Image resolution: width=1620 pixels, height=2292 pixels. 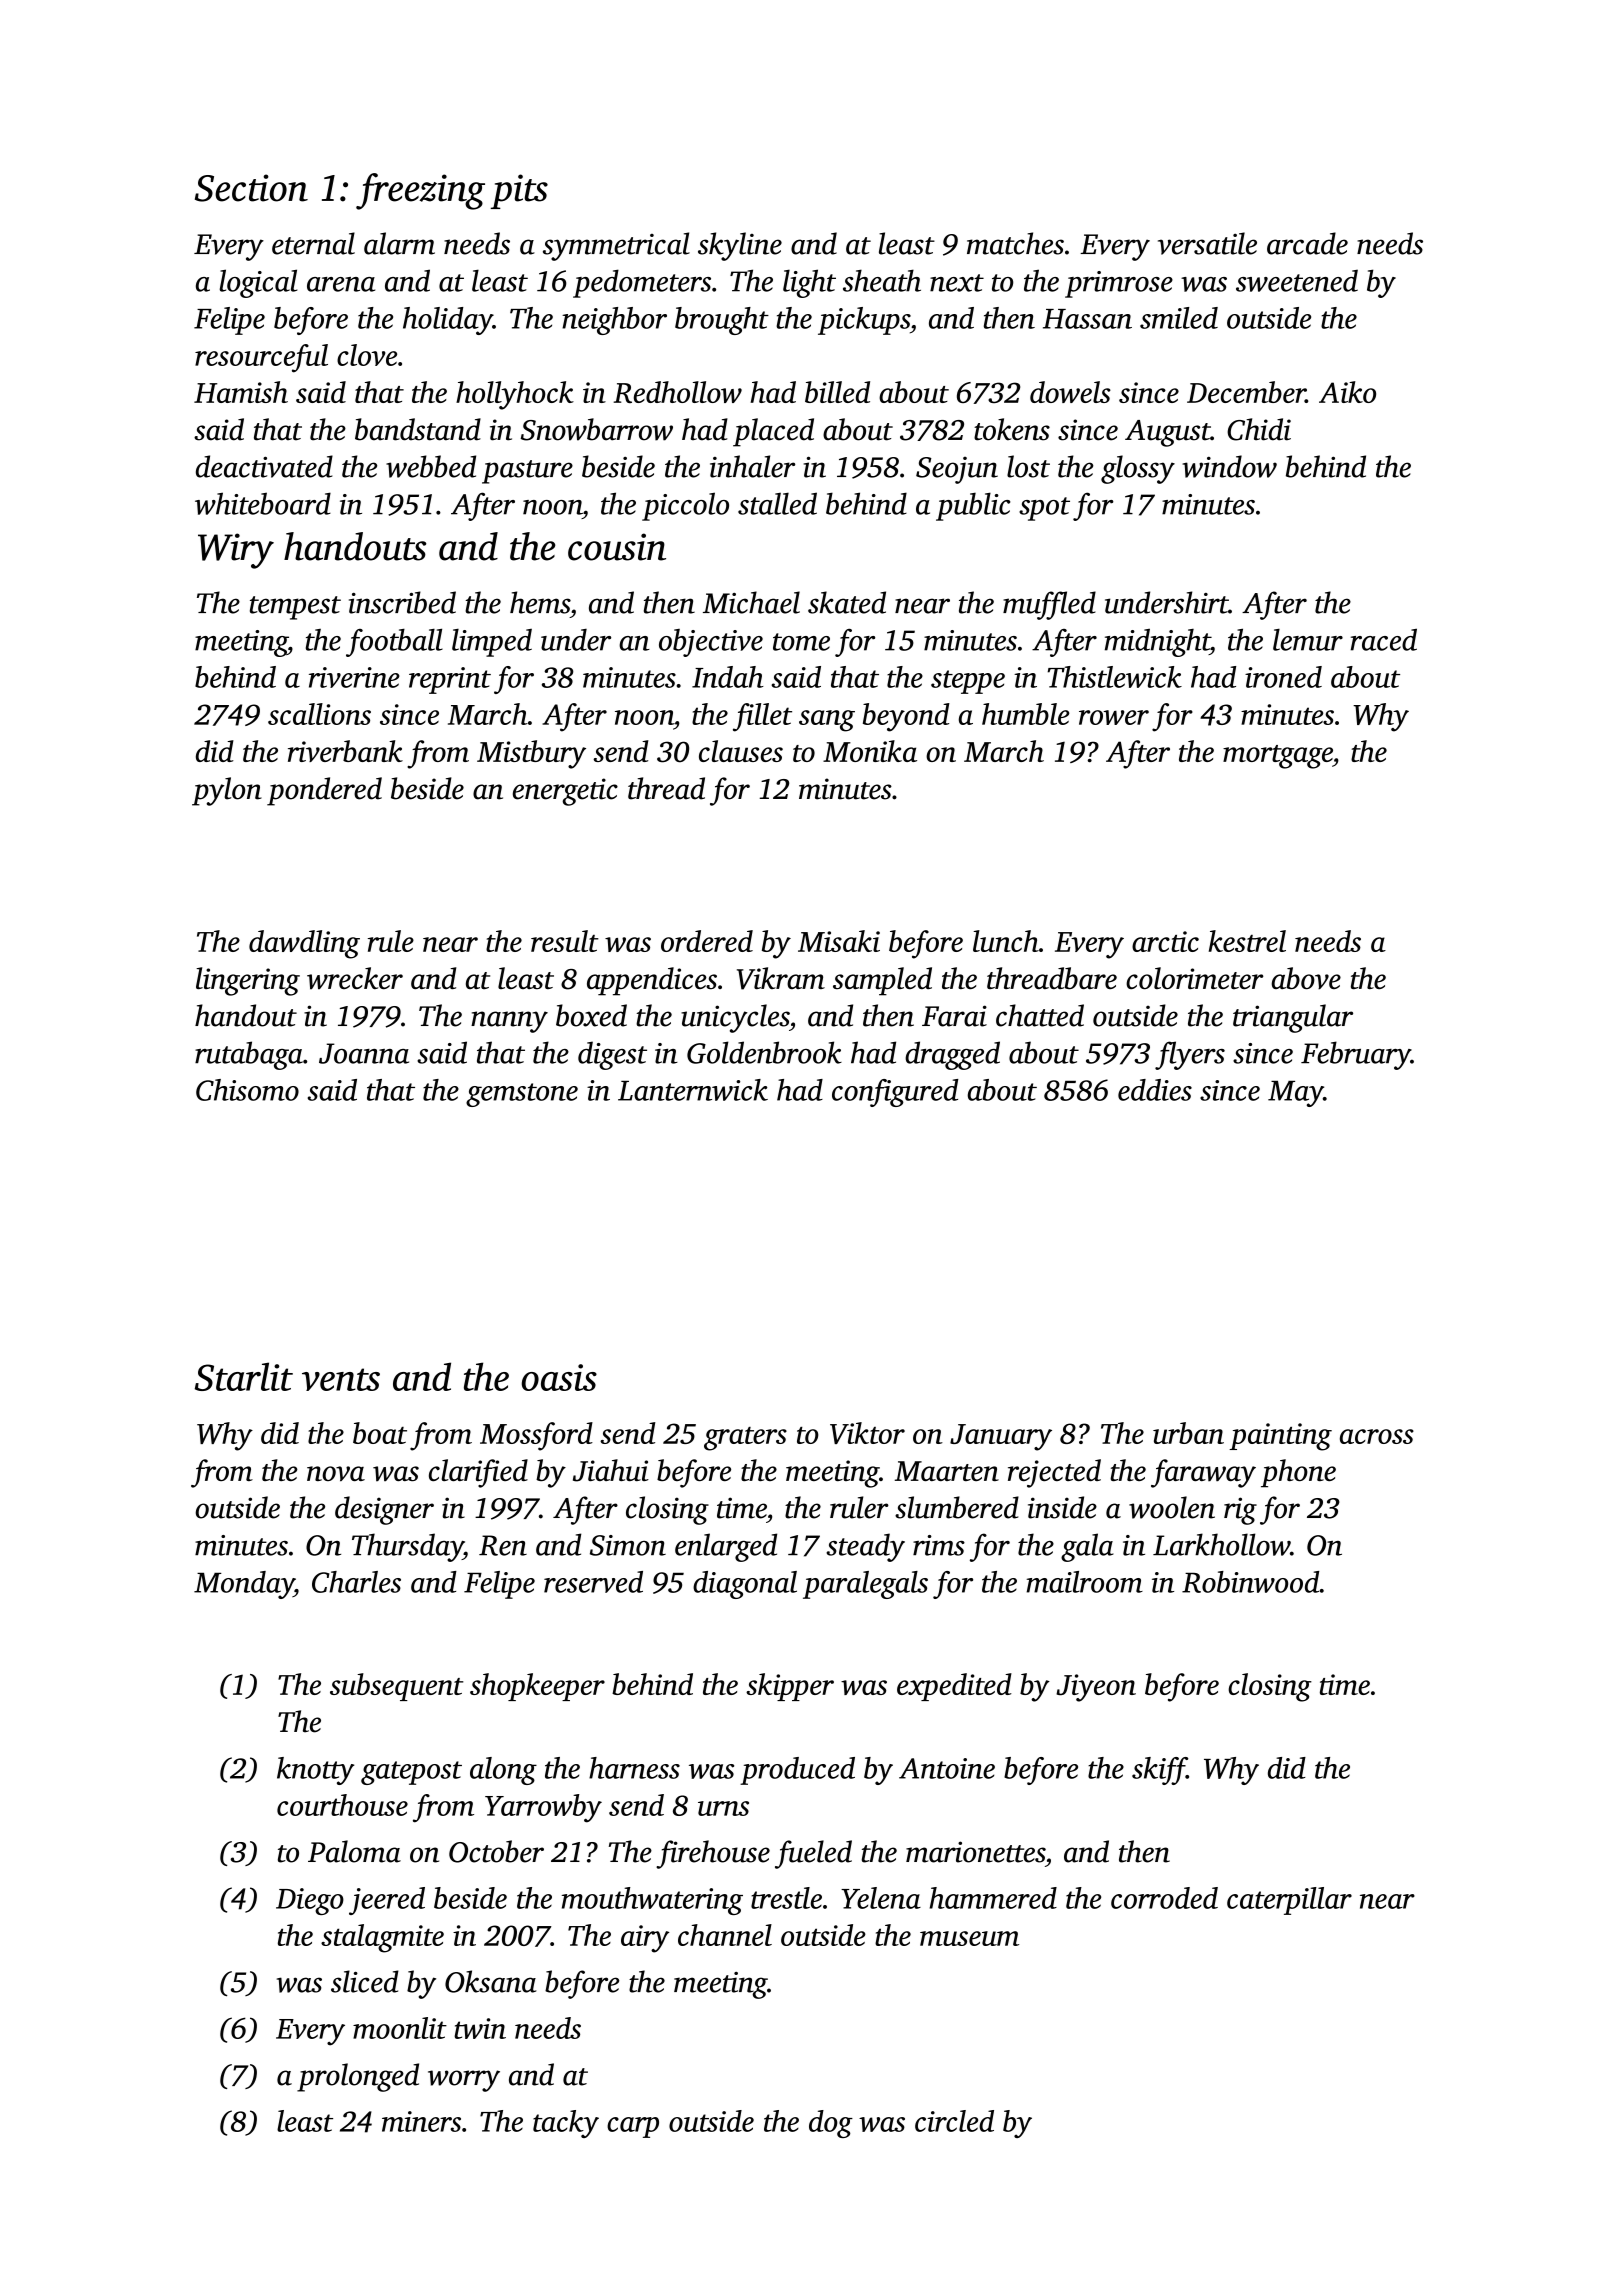 I want to click on pylon, so click(x=227, y=791).
